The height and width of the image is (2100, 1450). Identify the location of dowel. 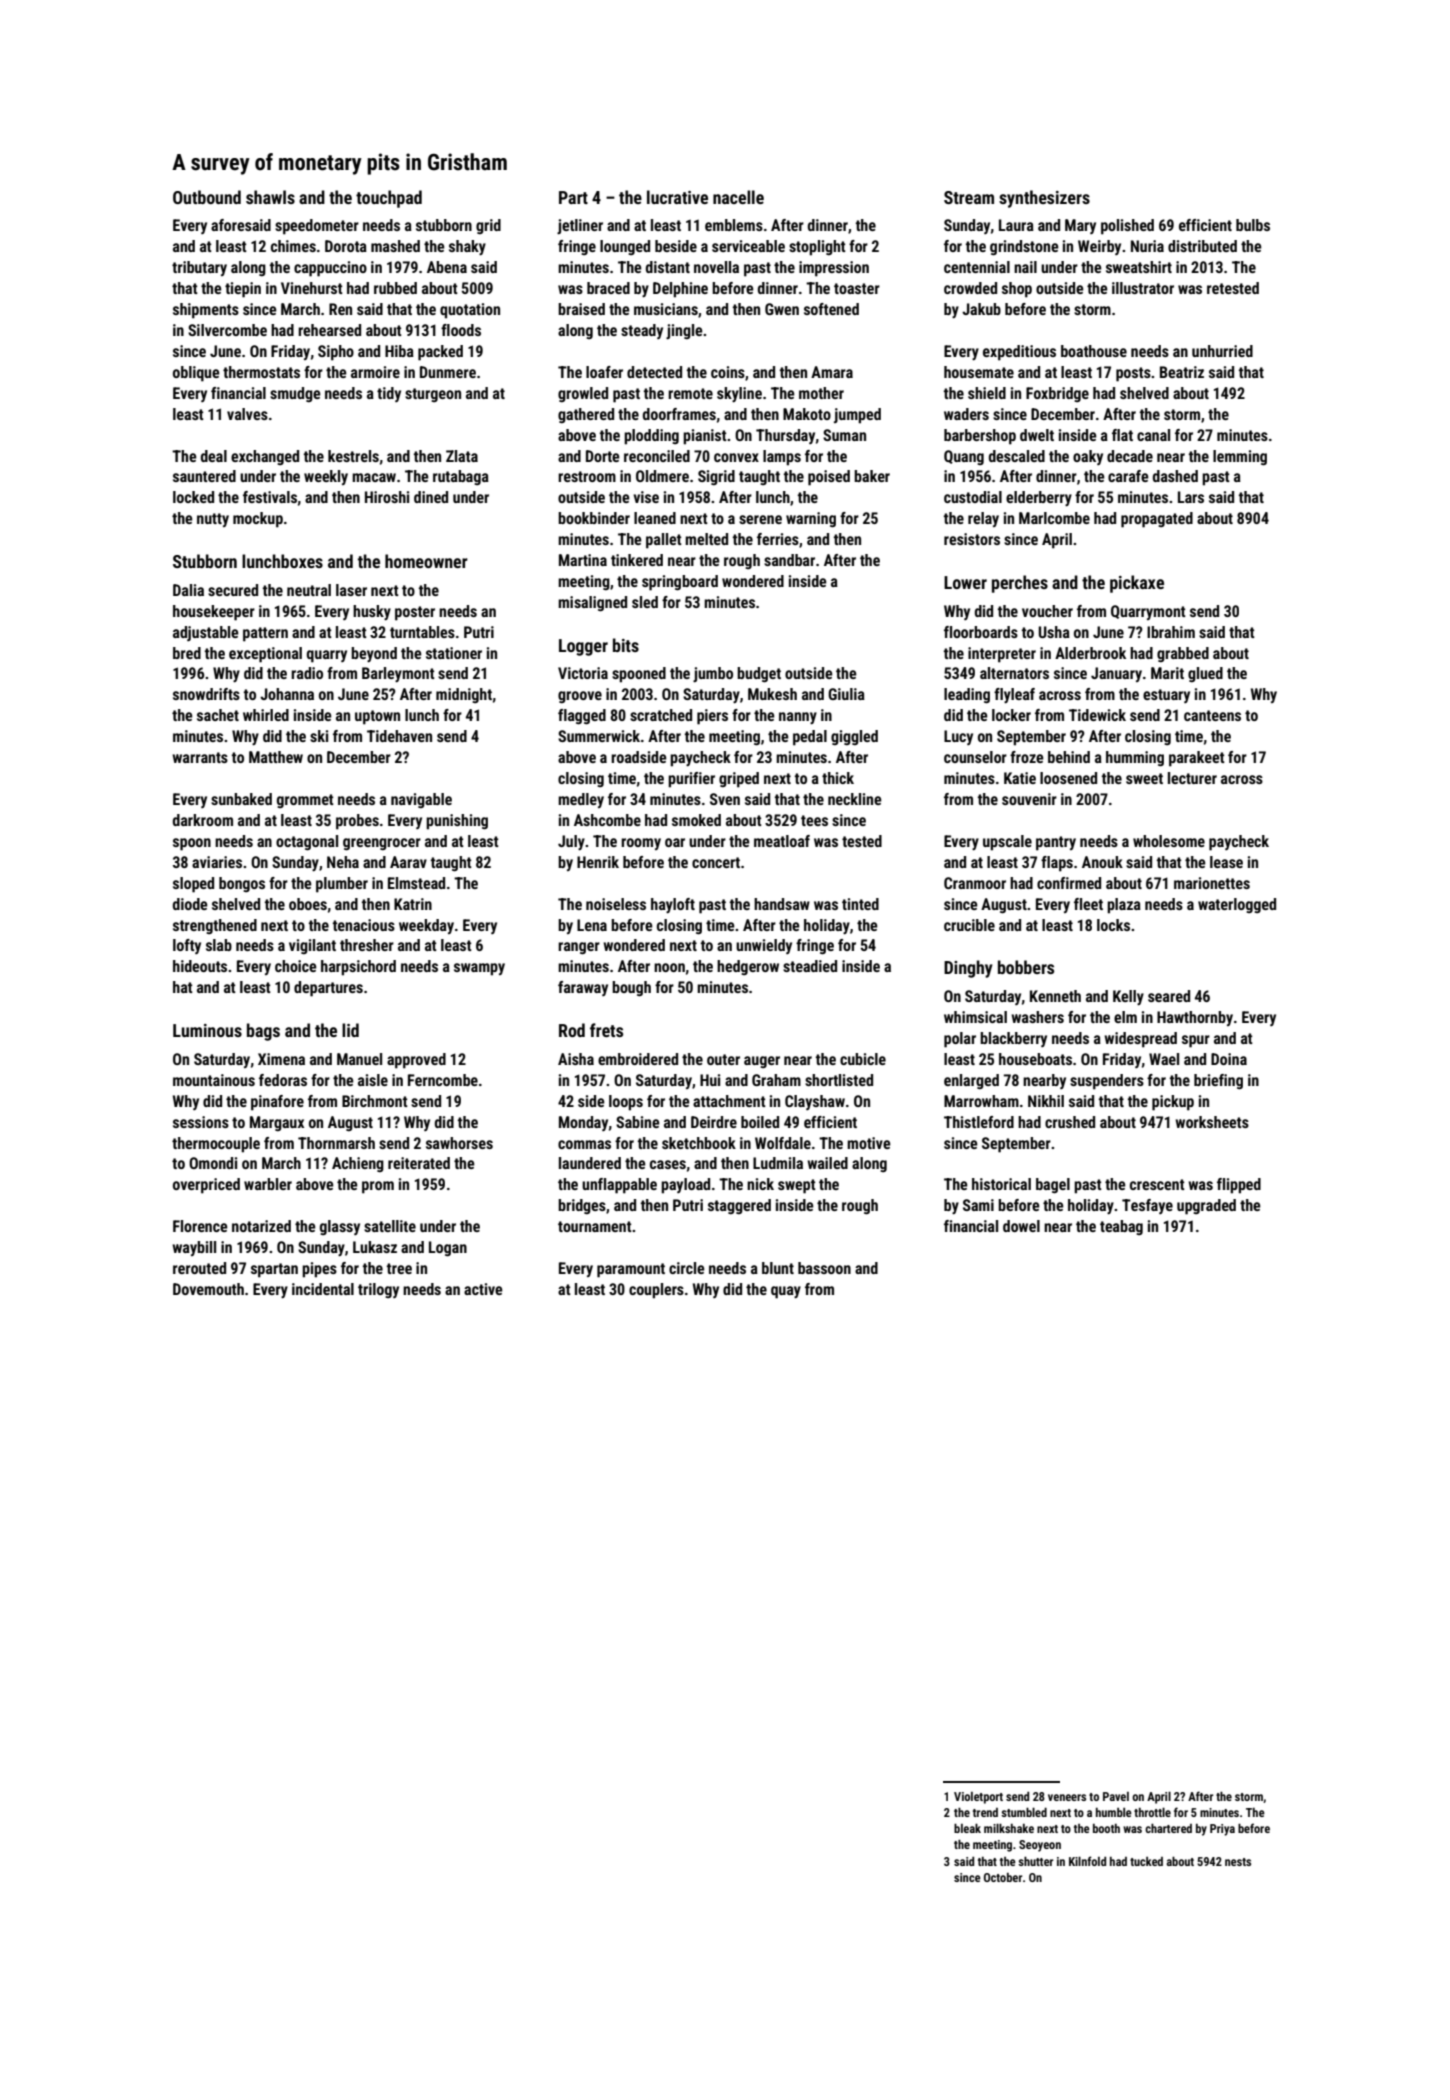
(1021, 1226).
